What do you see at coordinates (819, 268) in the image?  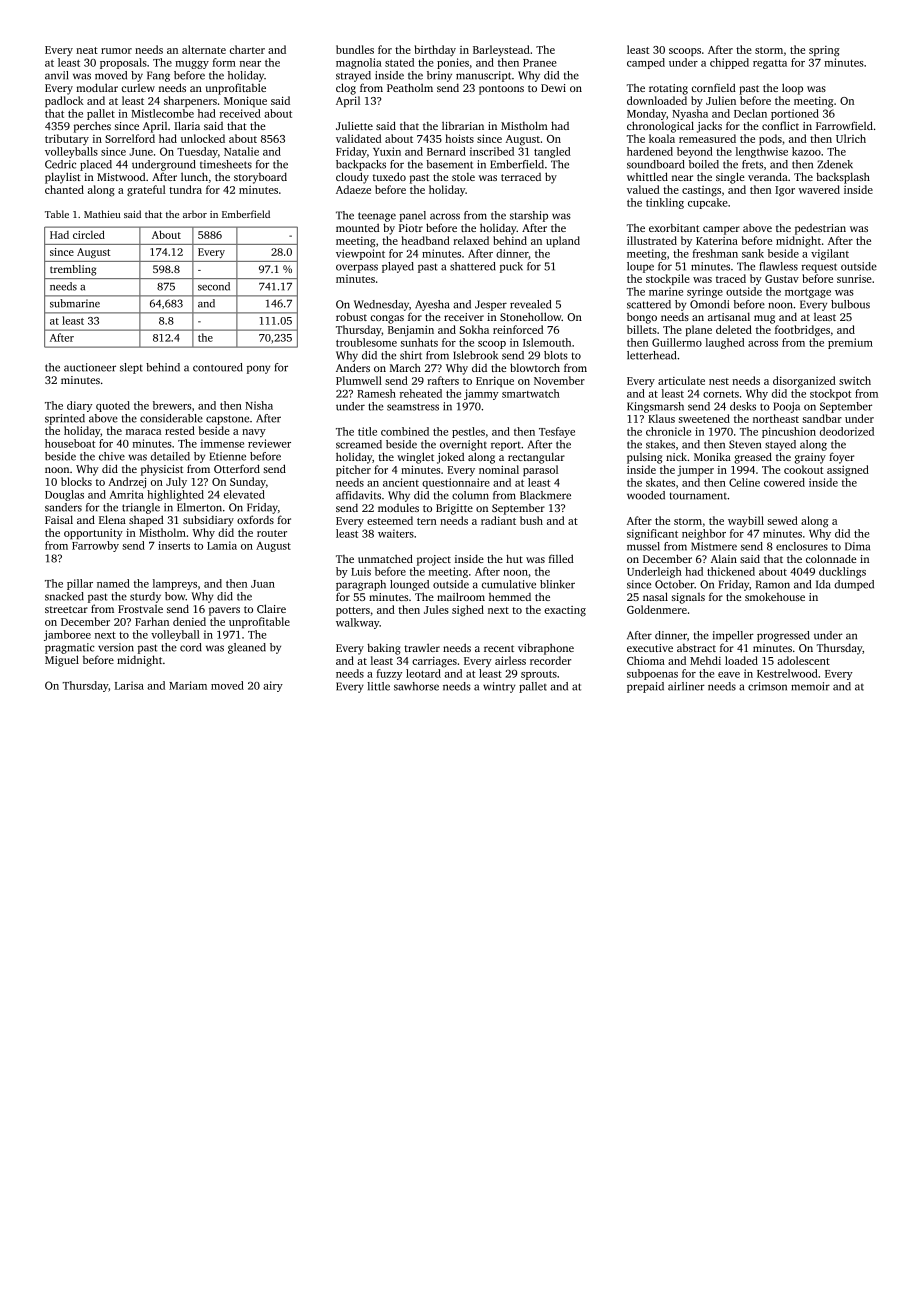 I see `request` at bounding box center [819, 268].
